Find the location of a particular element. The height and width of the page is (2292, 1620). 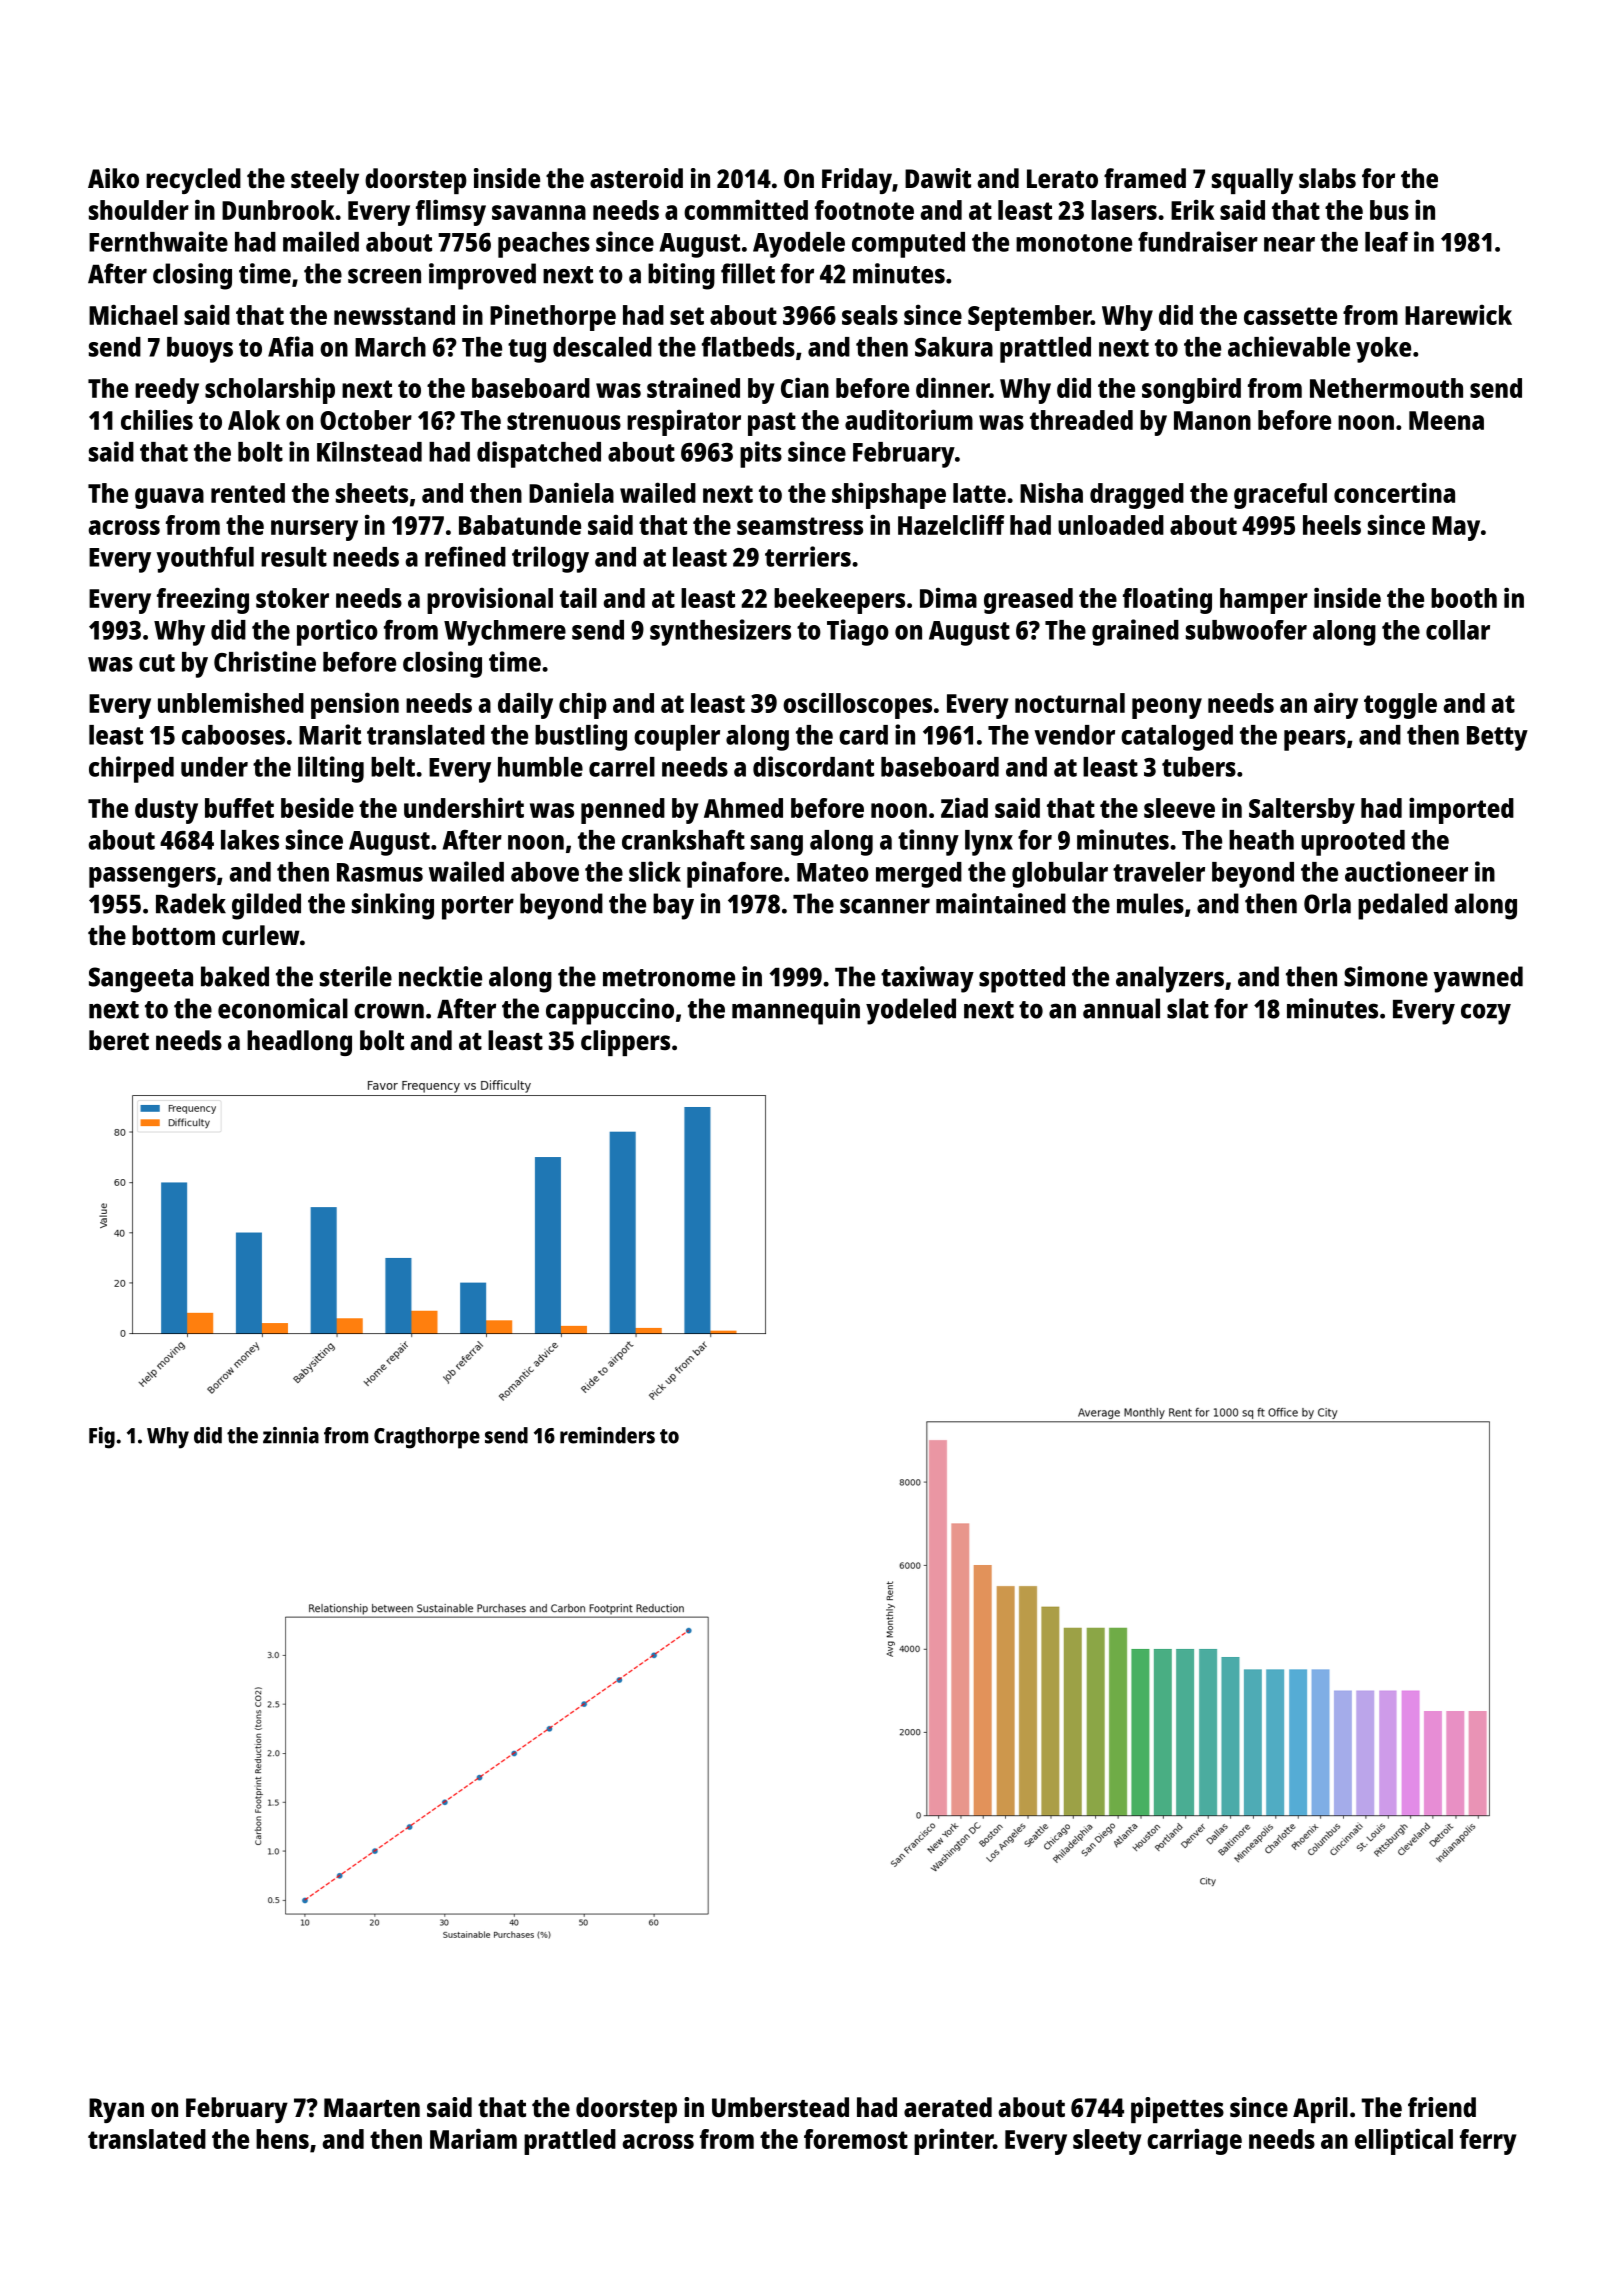

necktie is located at coordinates (440, 976).
